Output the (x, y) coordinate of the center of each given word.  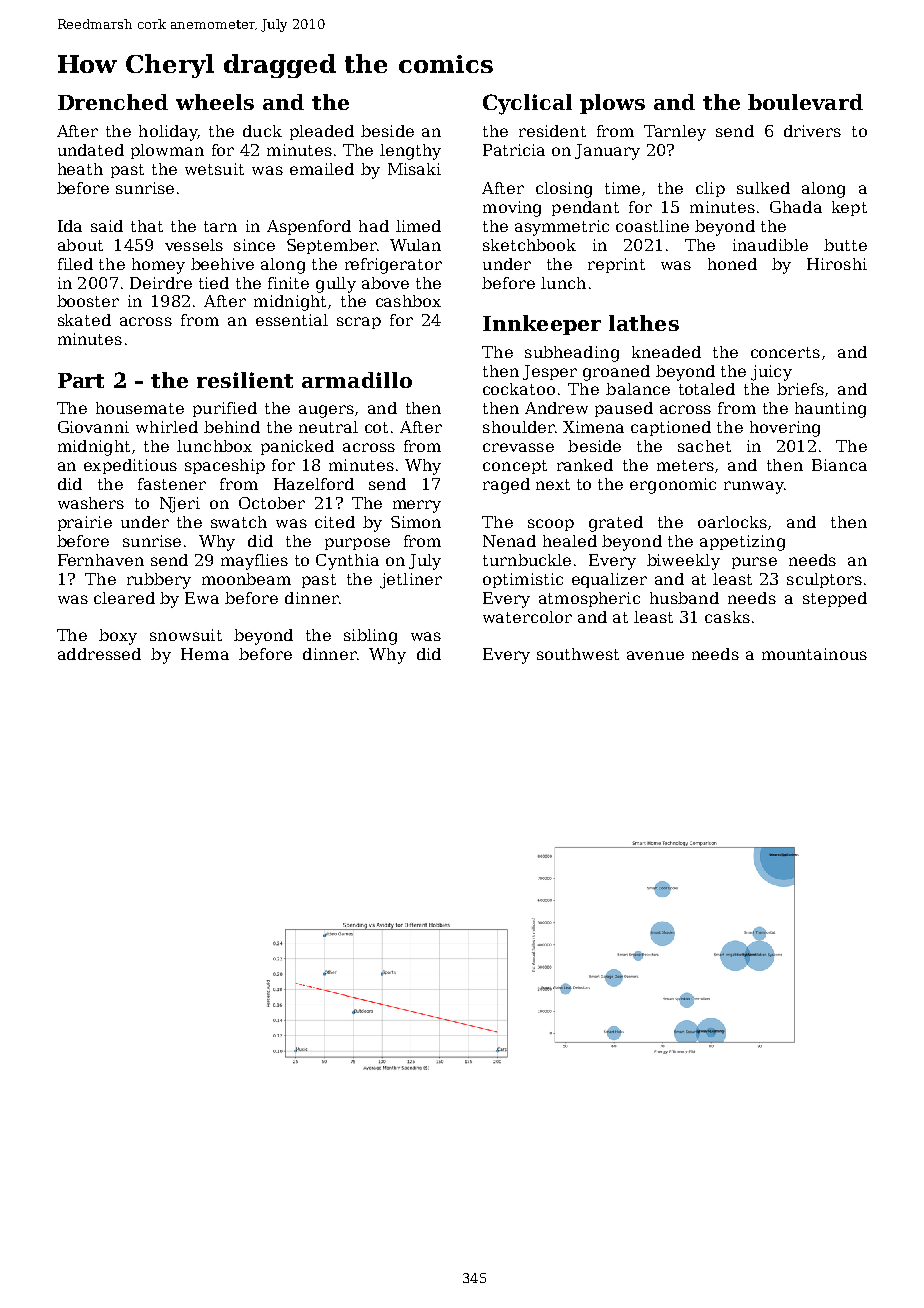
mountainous (814, 654)
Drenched (113, 102)
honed (732, 264)
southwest (578, 654)
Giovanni (93, 427)
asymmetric (562, 228)
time (622, 188)
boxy (118, 637)
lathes (644, 323)
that (147, 226)
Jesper (550, 372)
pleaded (322, 132)
